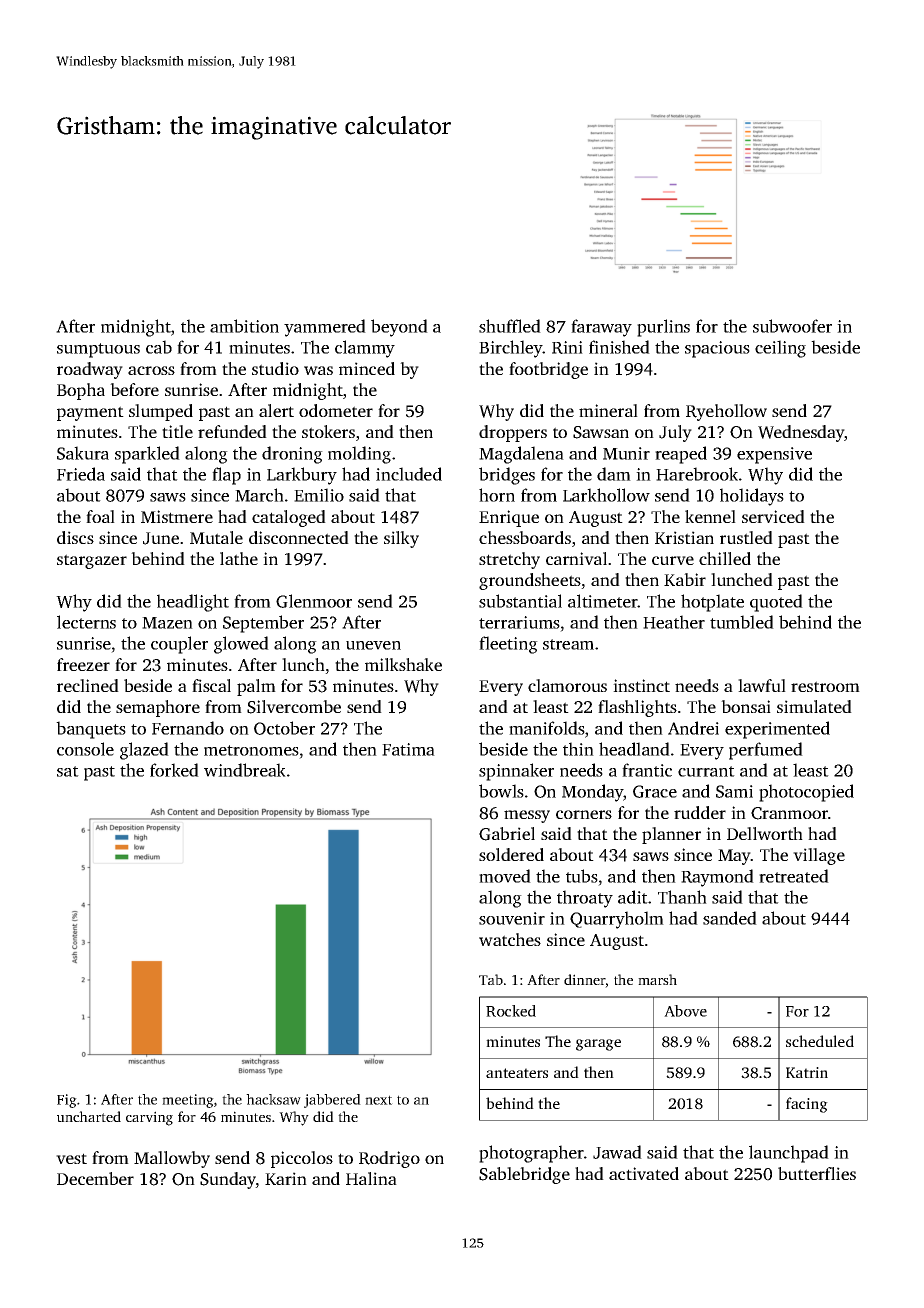 The image size is (924, 1308). I want to click on meeting, so click(188, 1101).
